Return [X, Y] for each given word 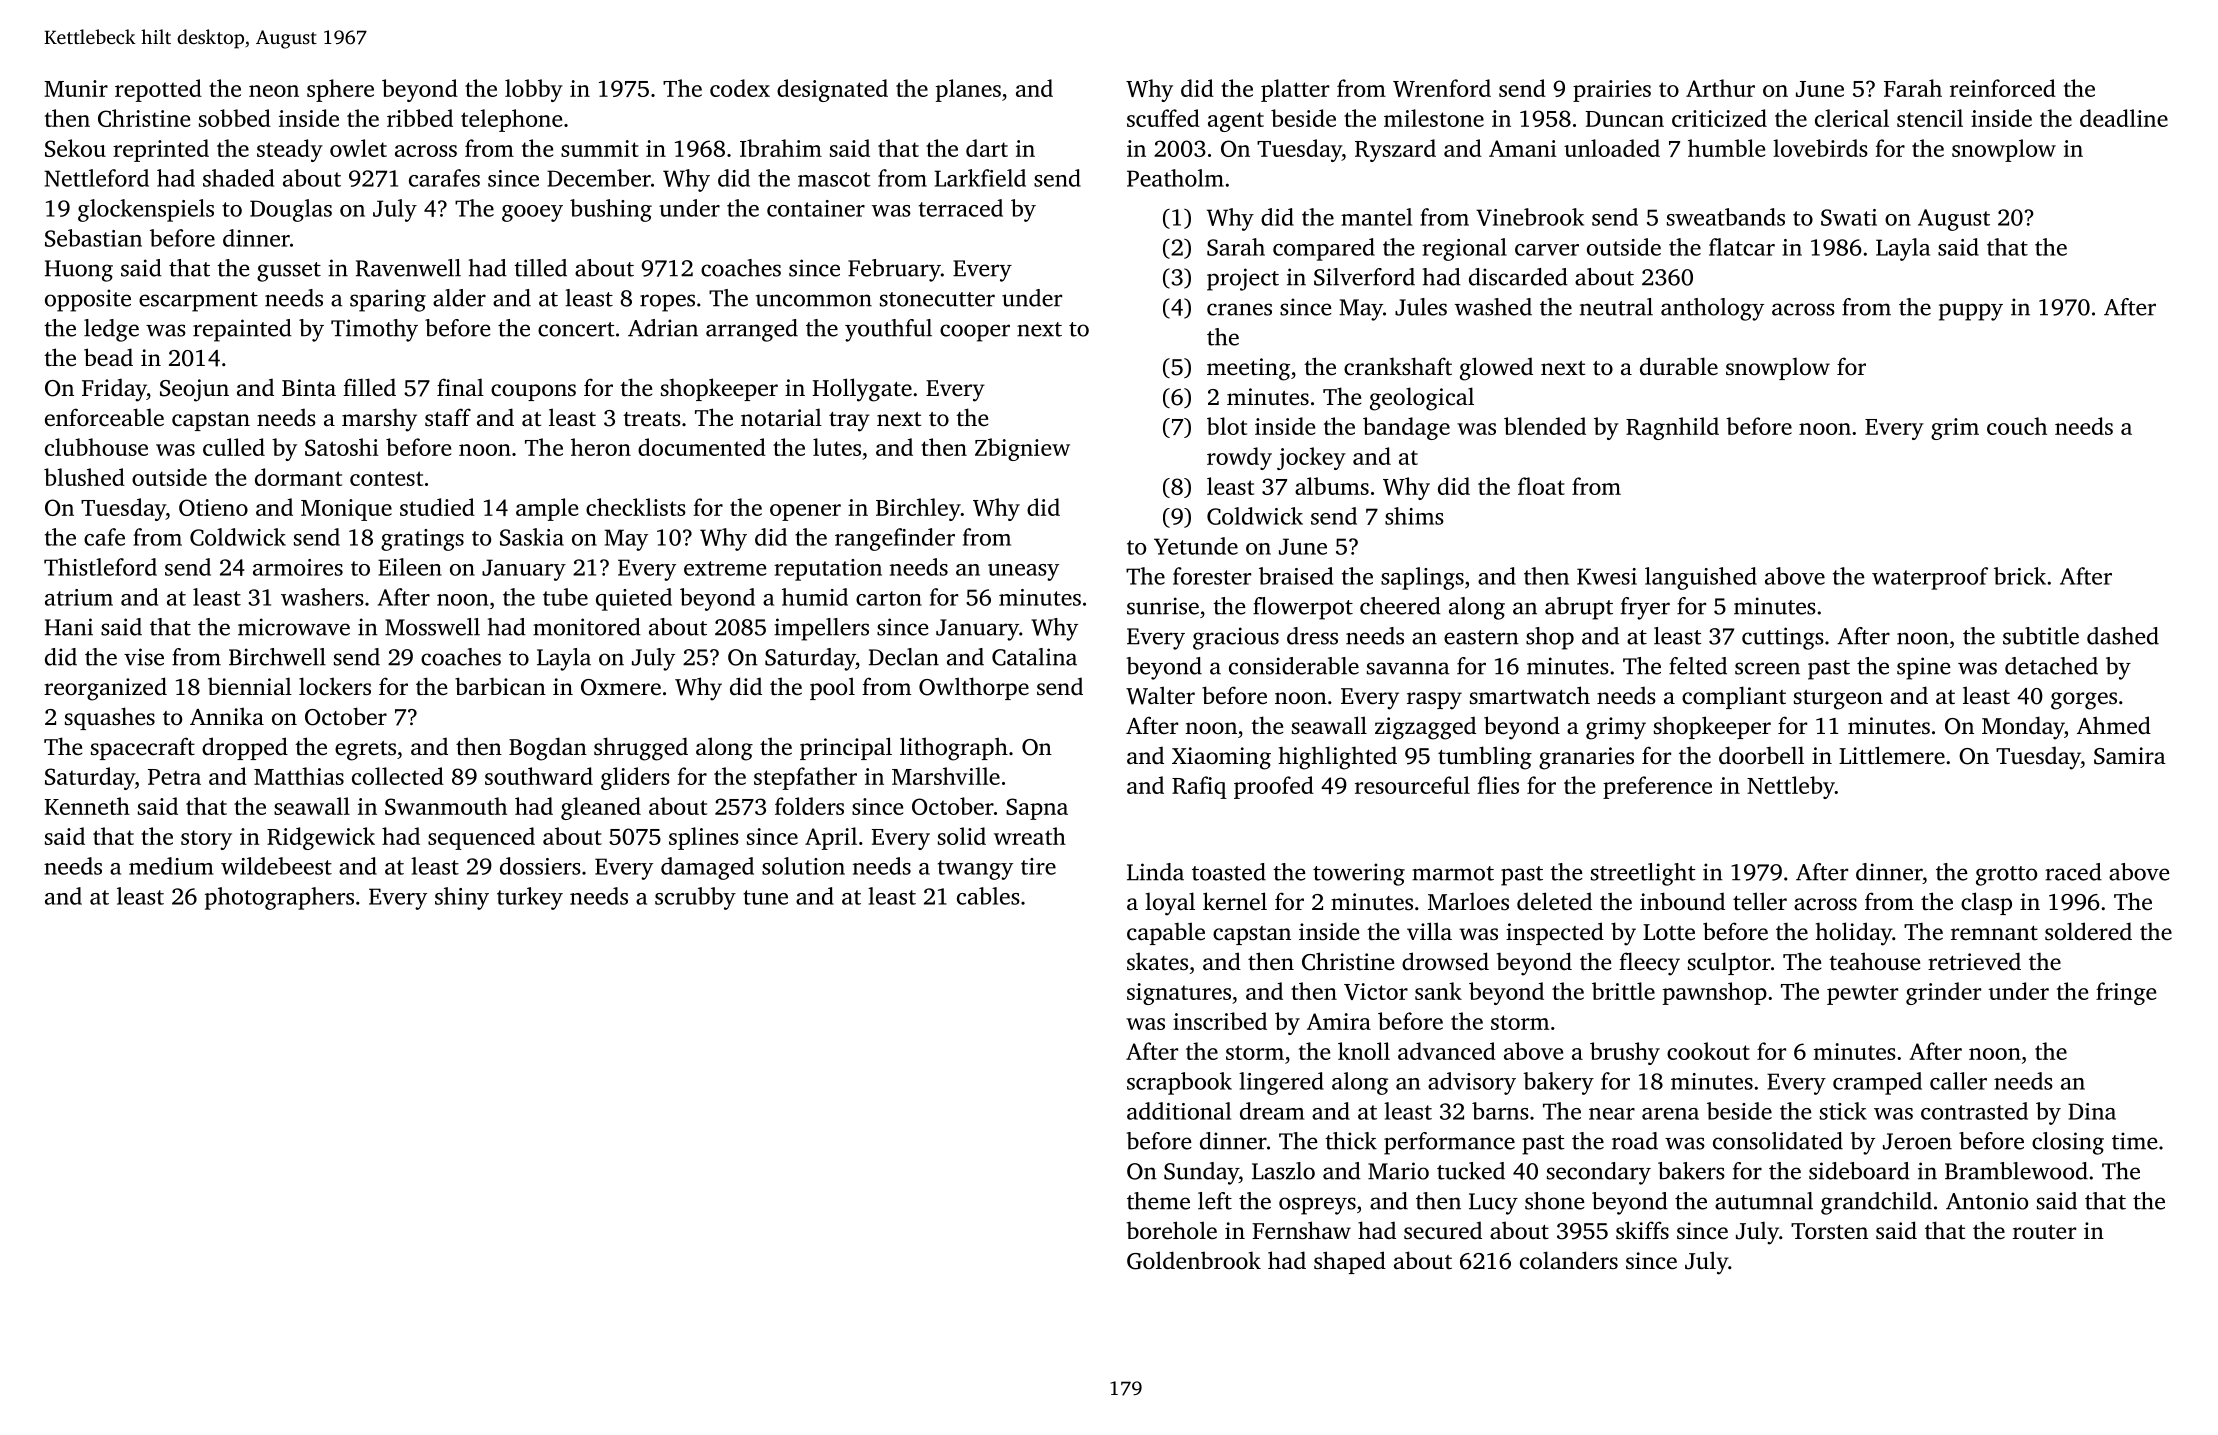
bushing [611, 210]
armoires [298, 567]
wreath [1030, 836]
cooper [975, 333]
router [2044, 1232]
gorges [2084, 701]
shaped [1350, 1262]
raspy [1434, 701]
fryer [1645, 608]
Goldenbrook [1194, 1260]
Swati [1849, 217]
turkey [530, 898]
